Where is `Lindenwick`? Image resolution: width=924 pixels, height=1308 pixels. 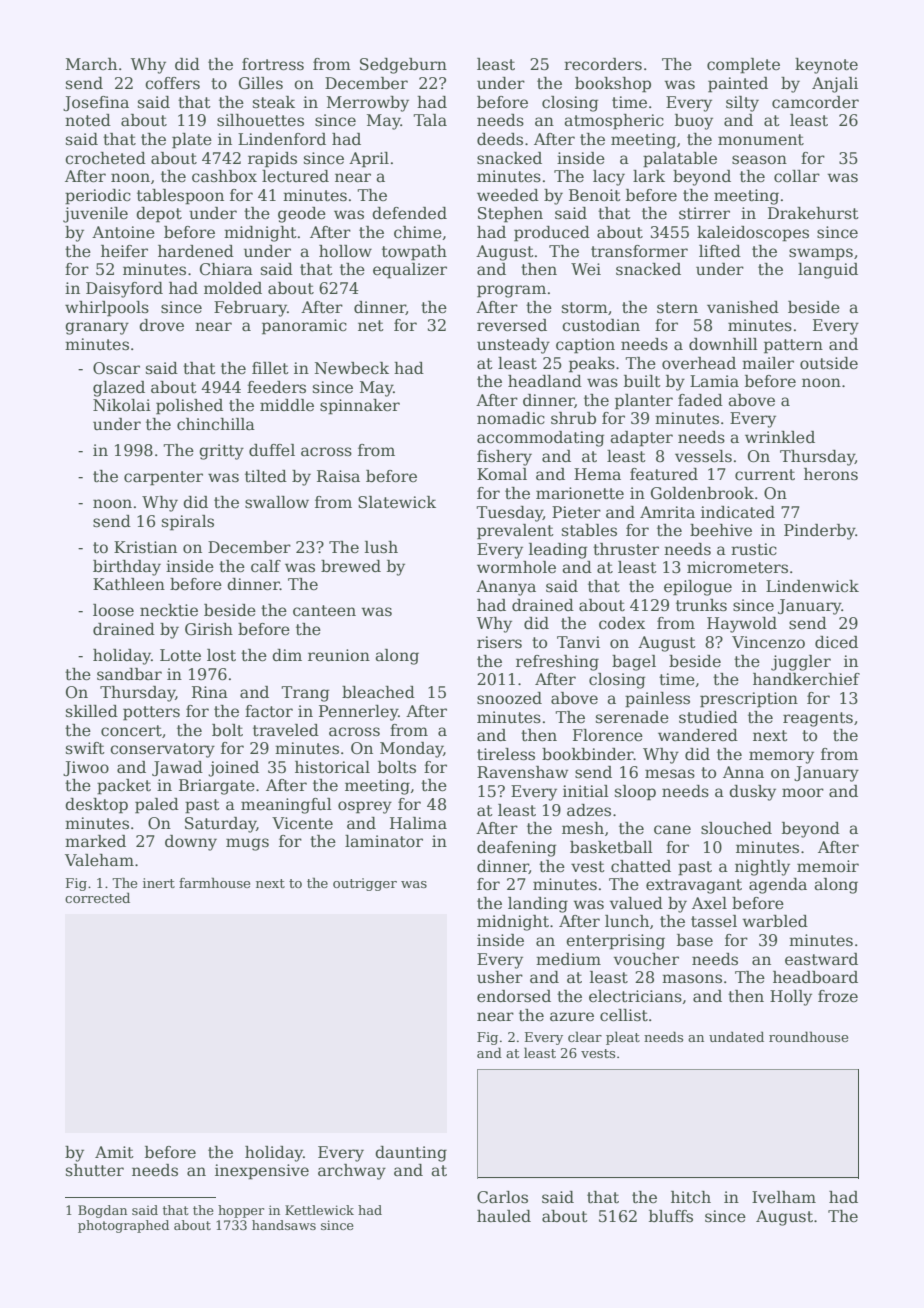 Lindenwick is located at coordinates (812, 586).
